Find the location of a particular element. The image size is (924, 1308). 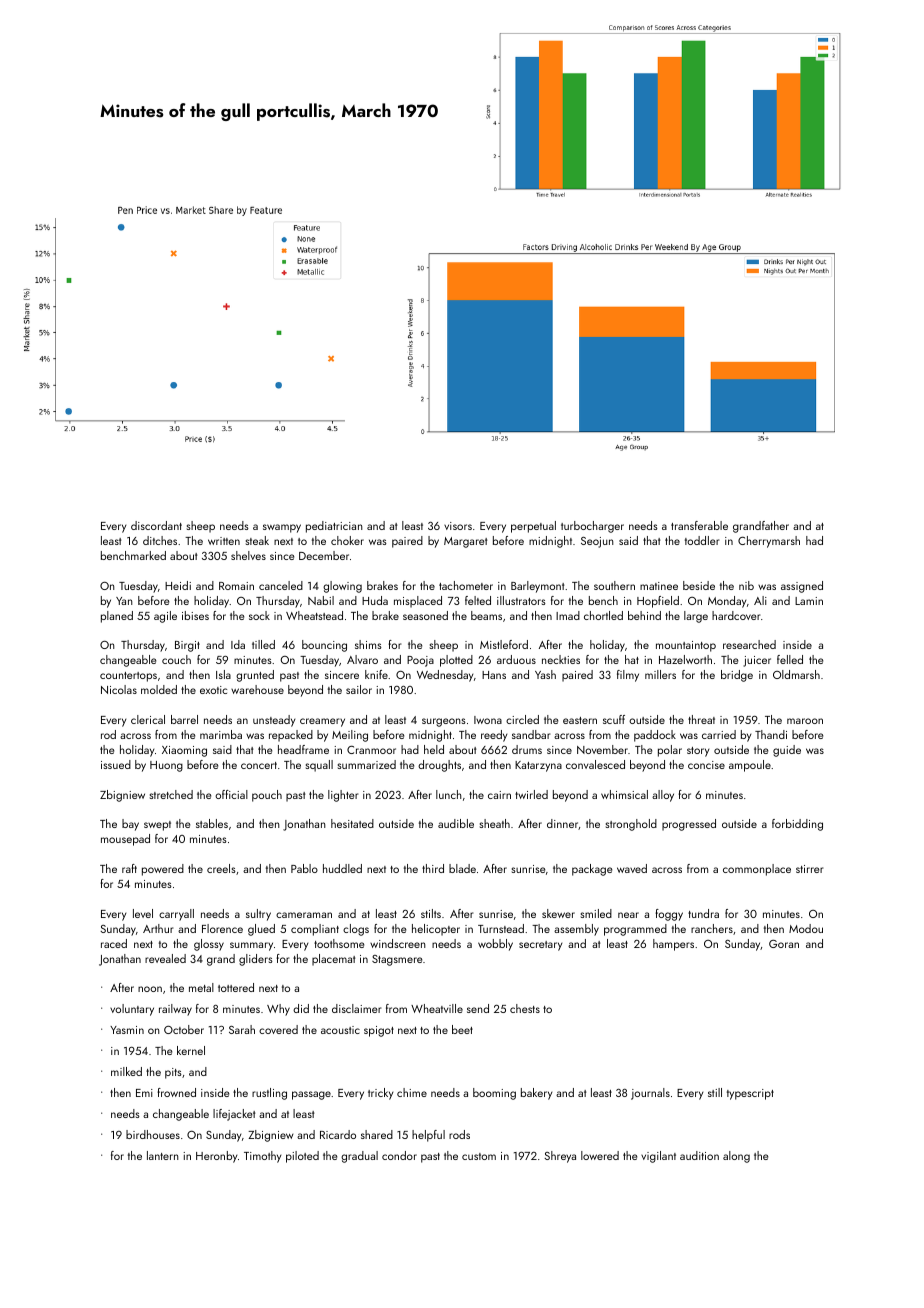

placemat is located at coordinates (333, 960).
